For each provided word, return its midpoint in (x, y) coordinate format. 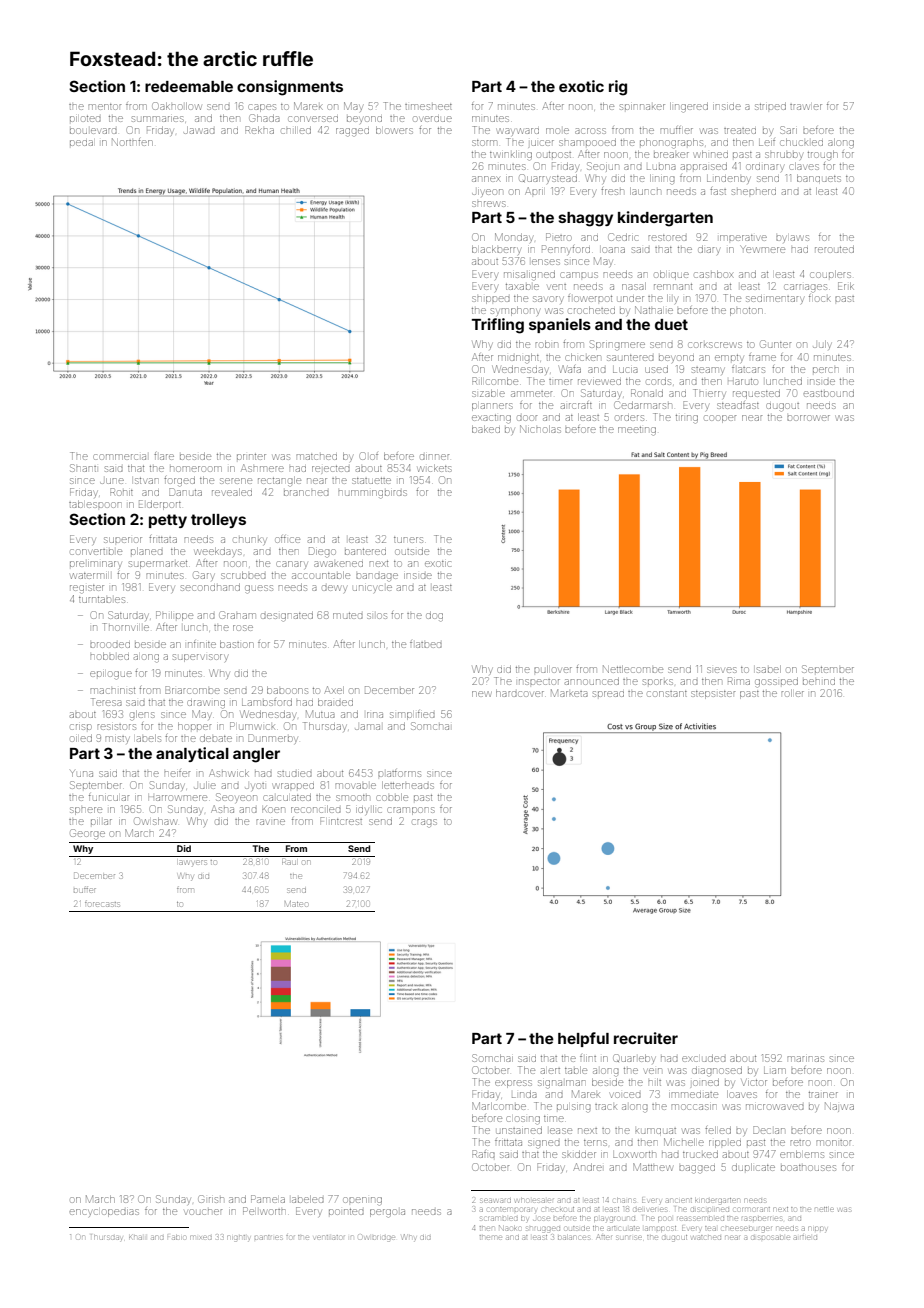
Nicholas (540, 429)
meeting (637, 431)
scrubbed (243, 575)
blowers (394, 130)
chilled (296, 130)
